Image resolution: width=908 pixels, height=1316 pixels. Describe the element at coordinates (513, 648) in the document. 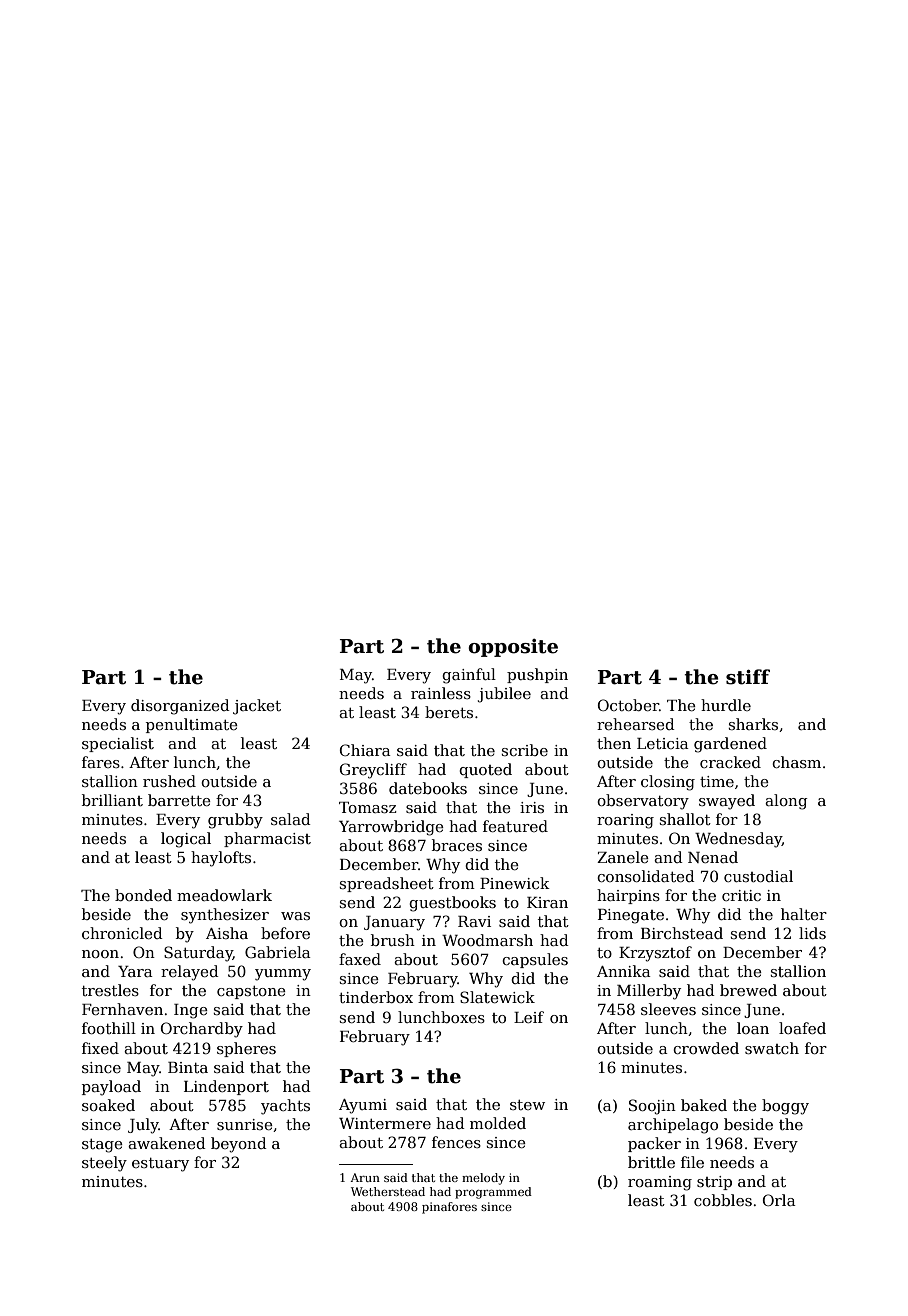

I see `opposite` at that location.
